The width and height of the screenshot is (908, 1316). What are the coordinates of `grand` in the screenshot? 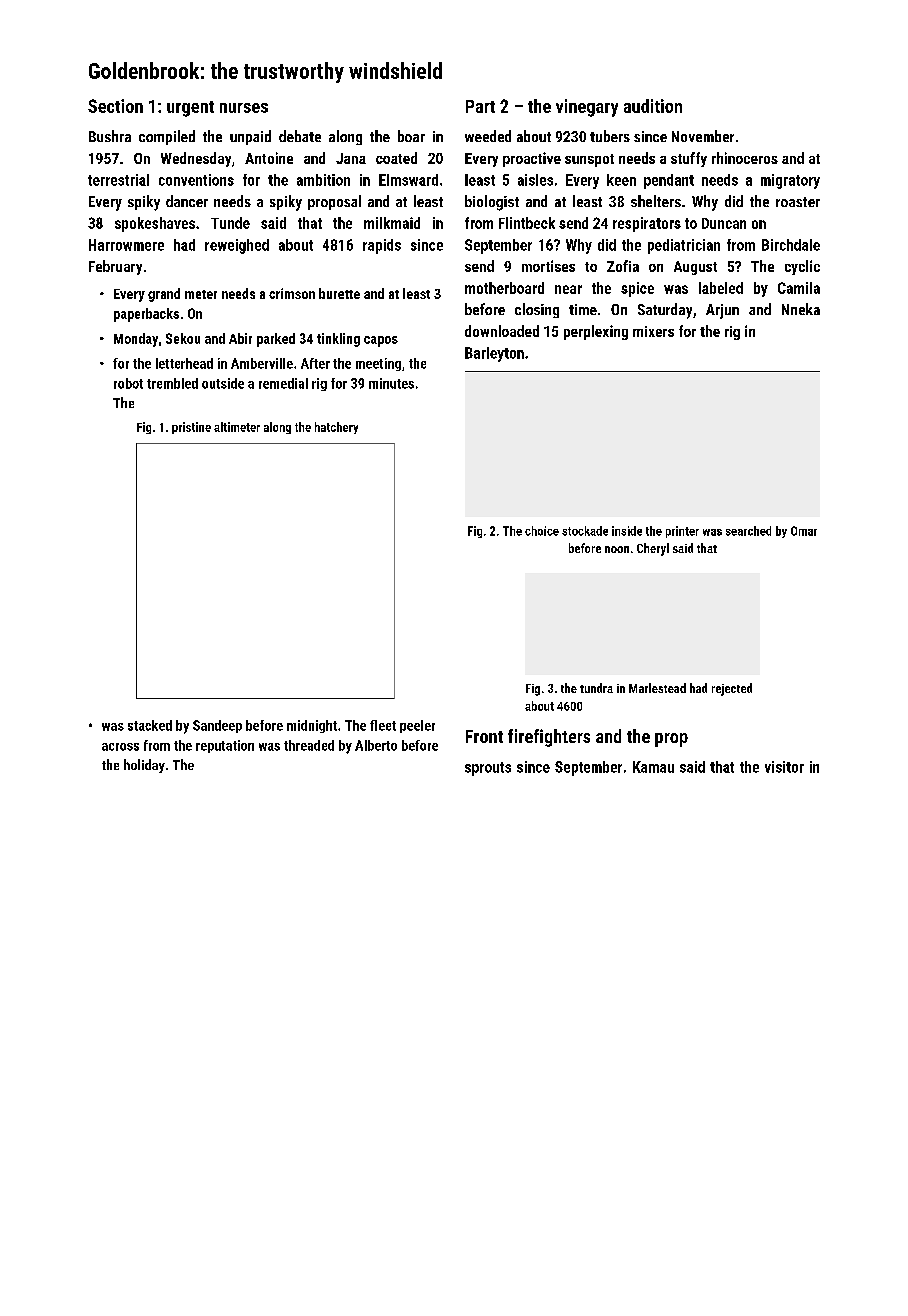 It's located at (164, 295).
